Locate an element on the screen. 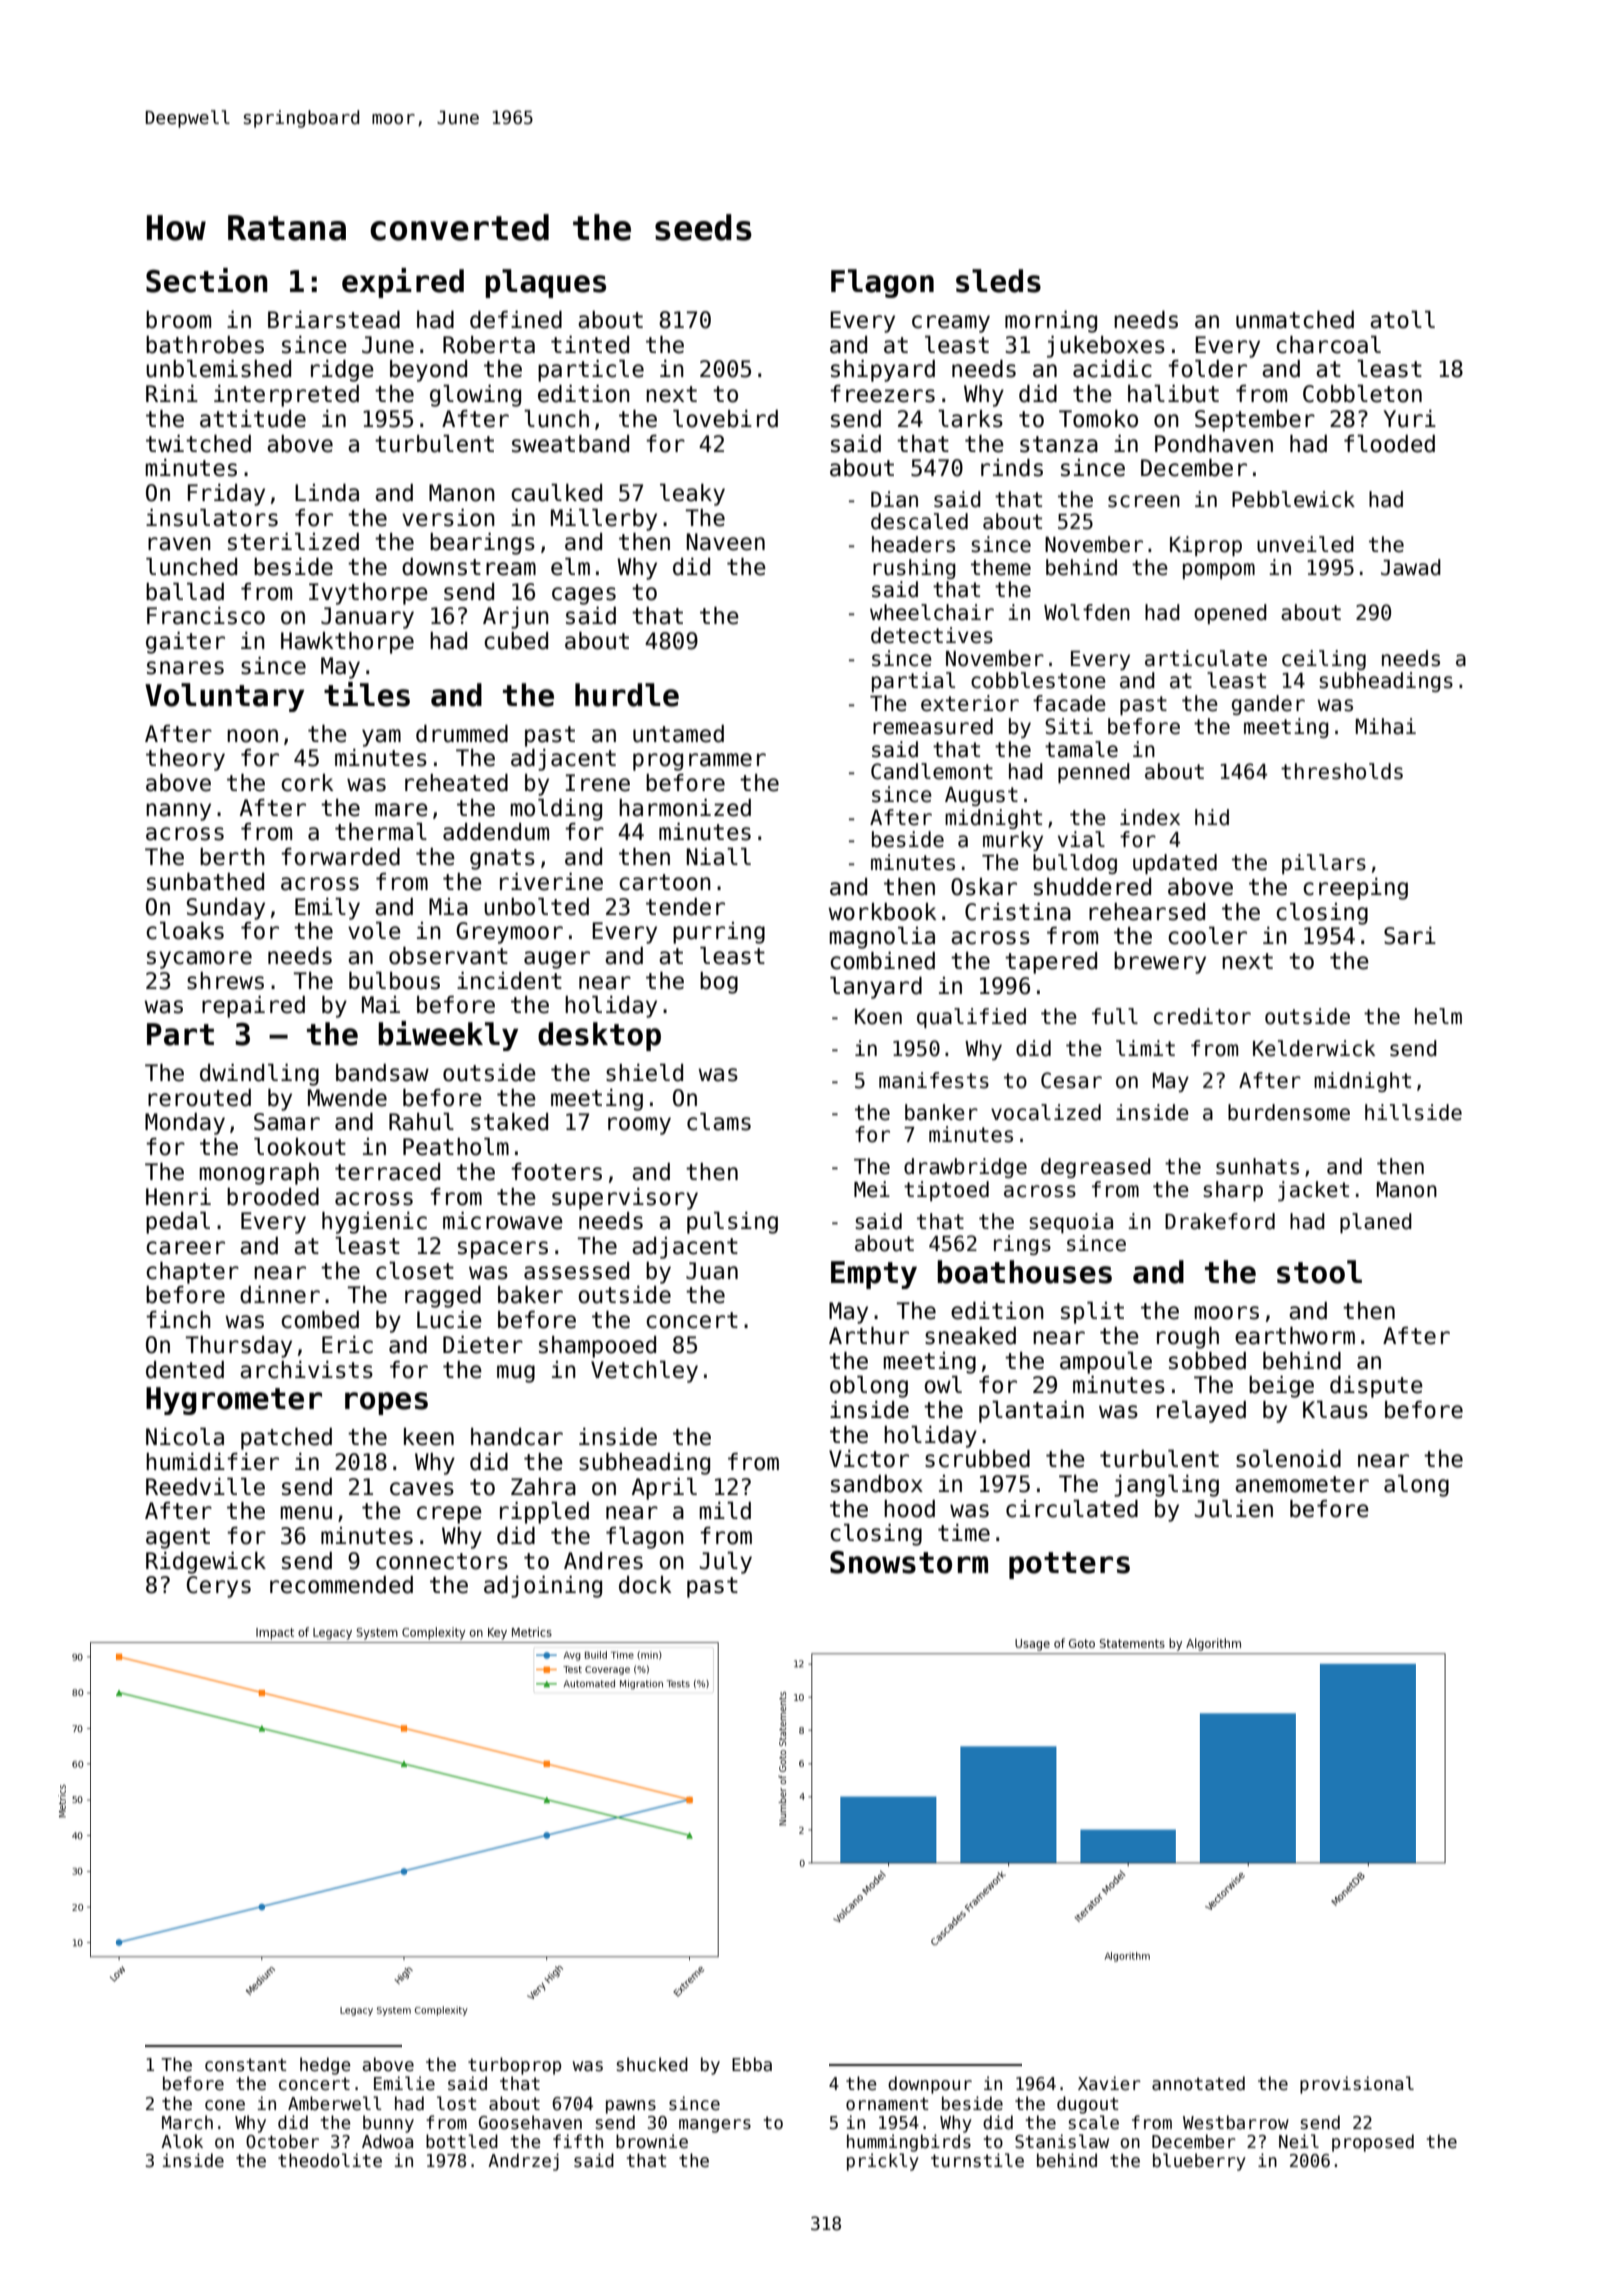 The image size is (1620, 2292). dock is located at coordinates (645, 1585).
